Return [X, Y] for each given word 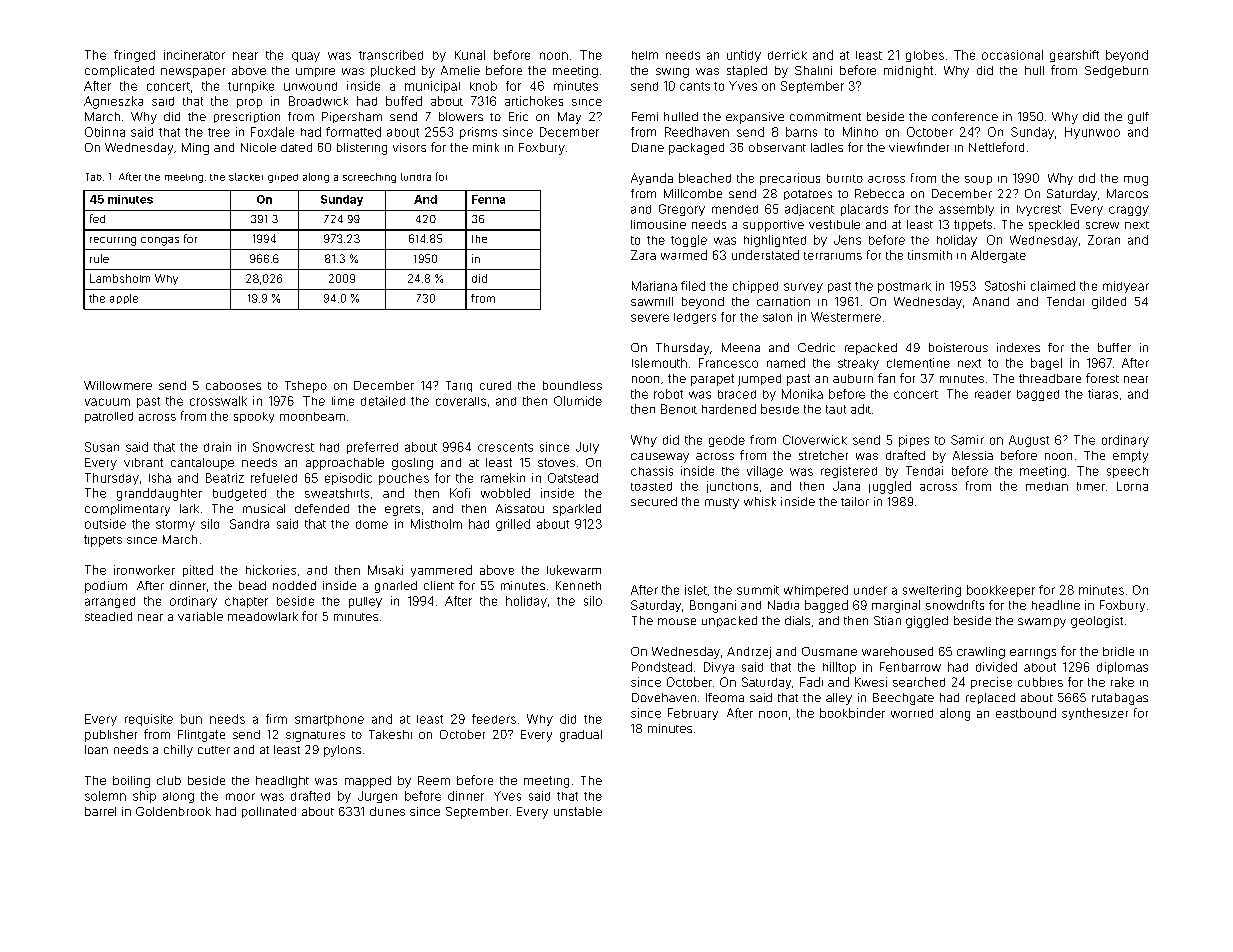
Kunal [470, 55]
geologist [1097, 622]
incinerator [194, 55]
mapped [368, 782]
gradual [581, 736]
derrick [787, 55]
